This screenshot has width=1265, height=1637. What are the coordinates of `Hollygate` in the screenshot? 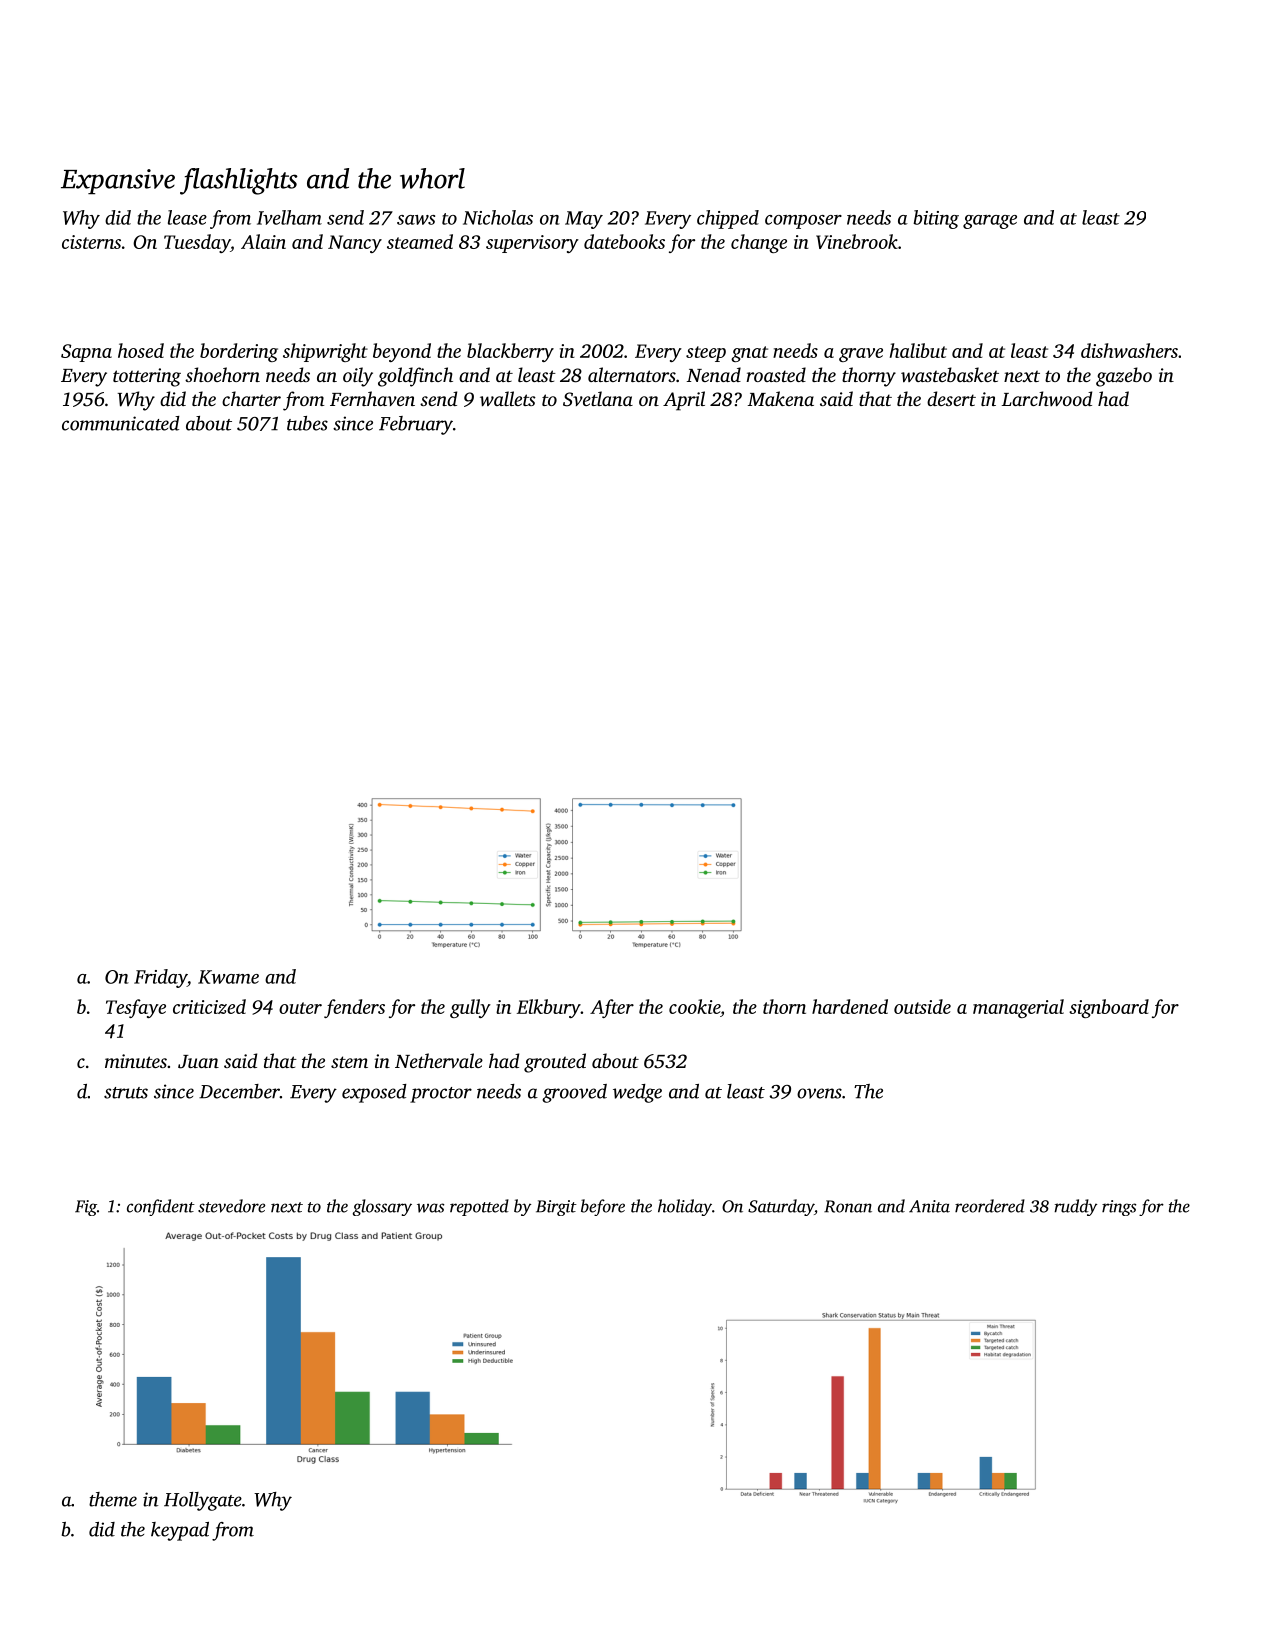 It's located at (203, 1501).
